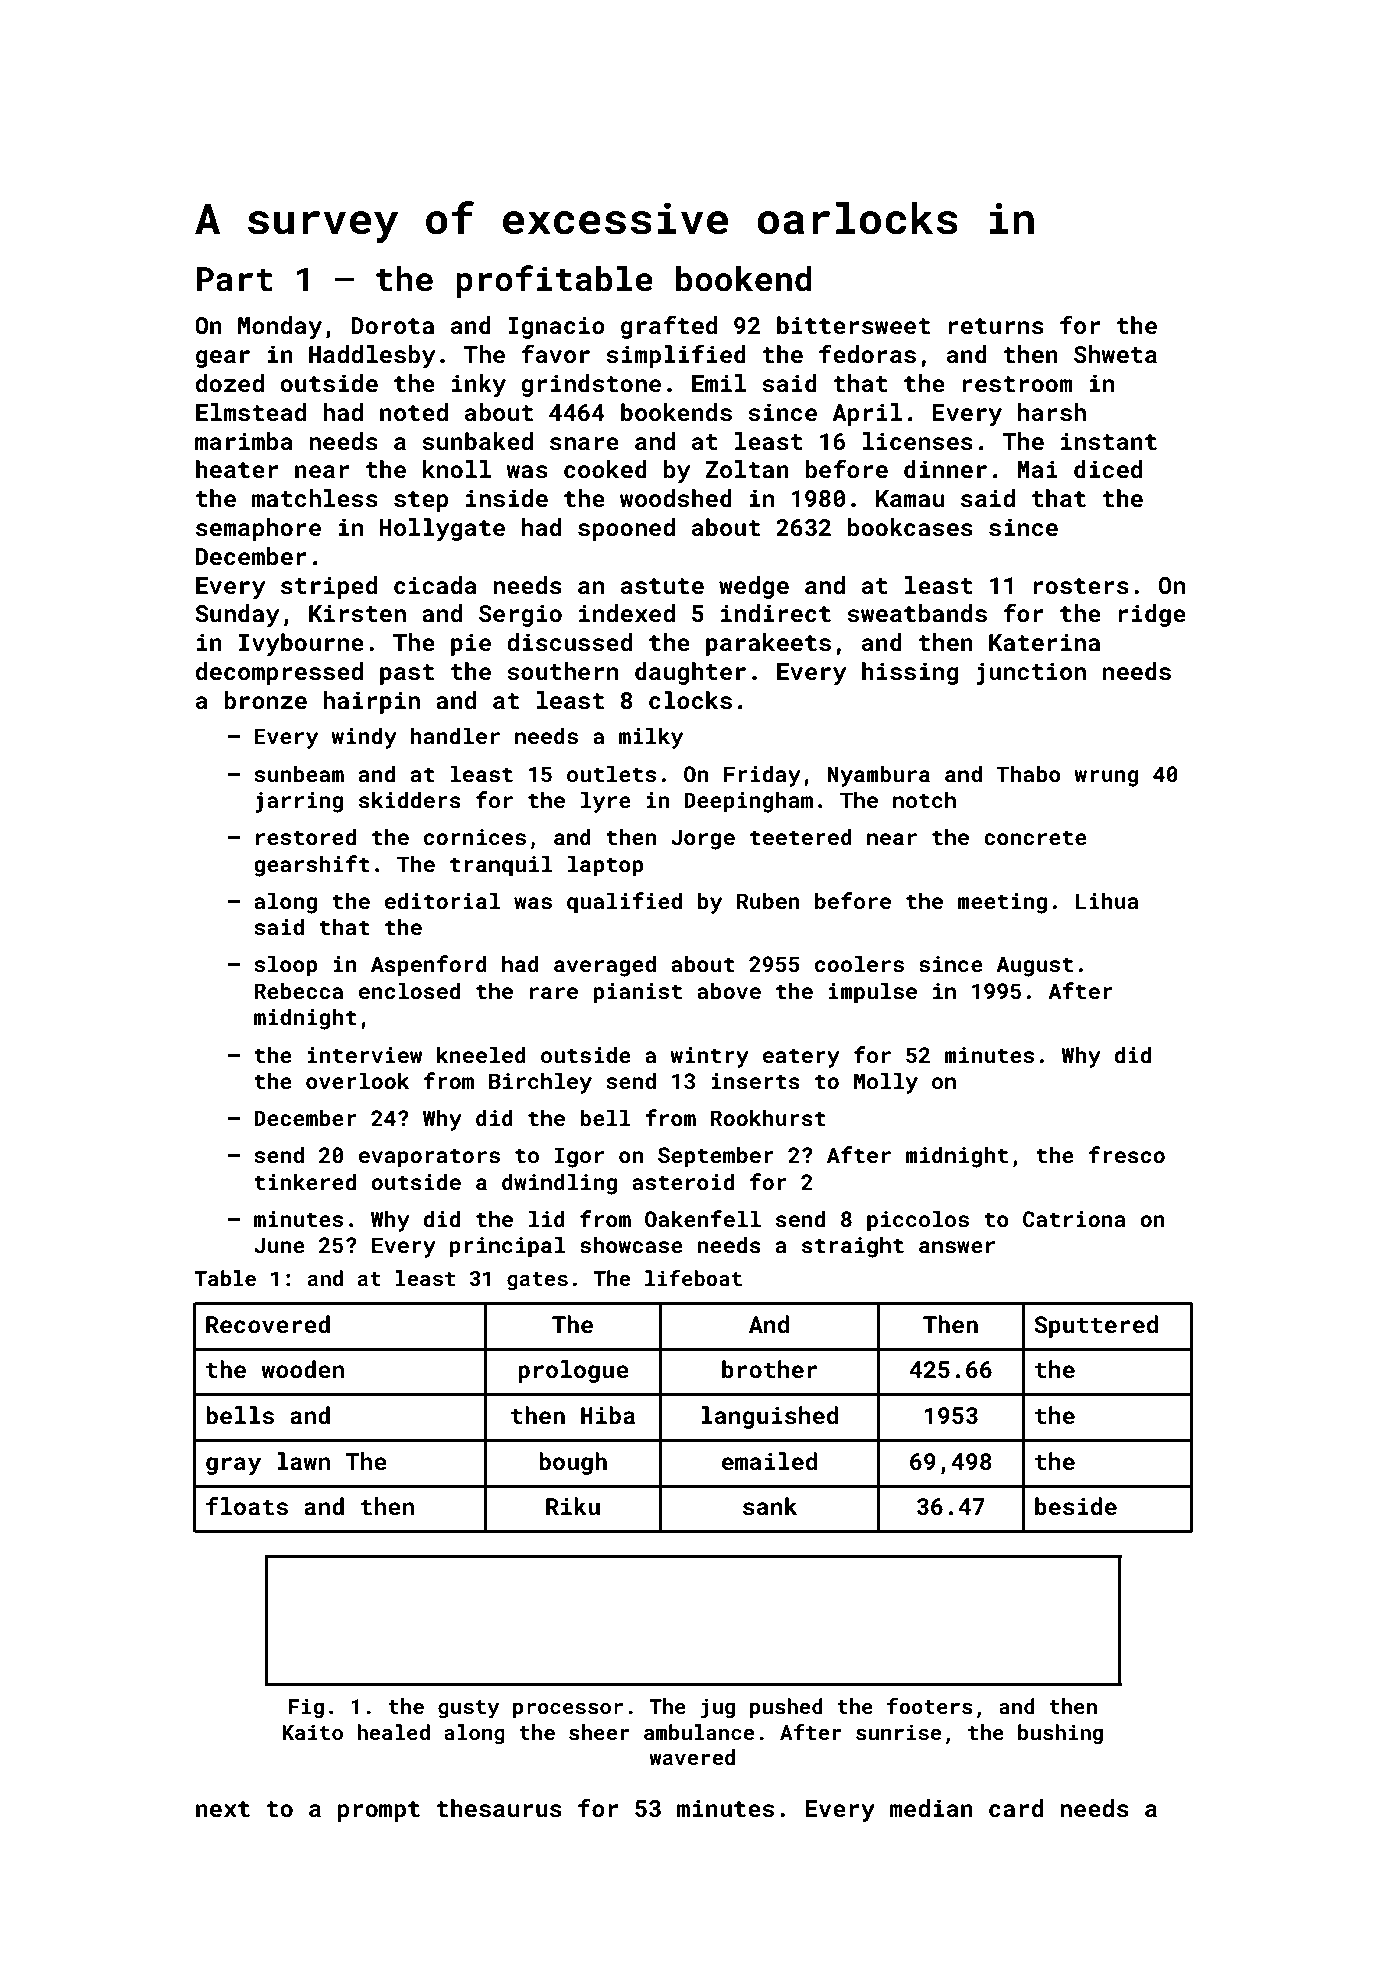 The width and height of the page is (1386, 1969). Describe the element at coordinates (1096, 1326) in the page. I see `Sputtered` at that location.
